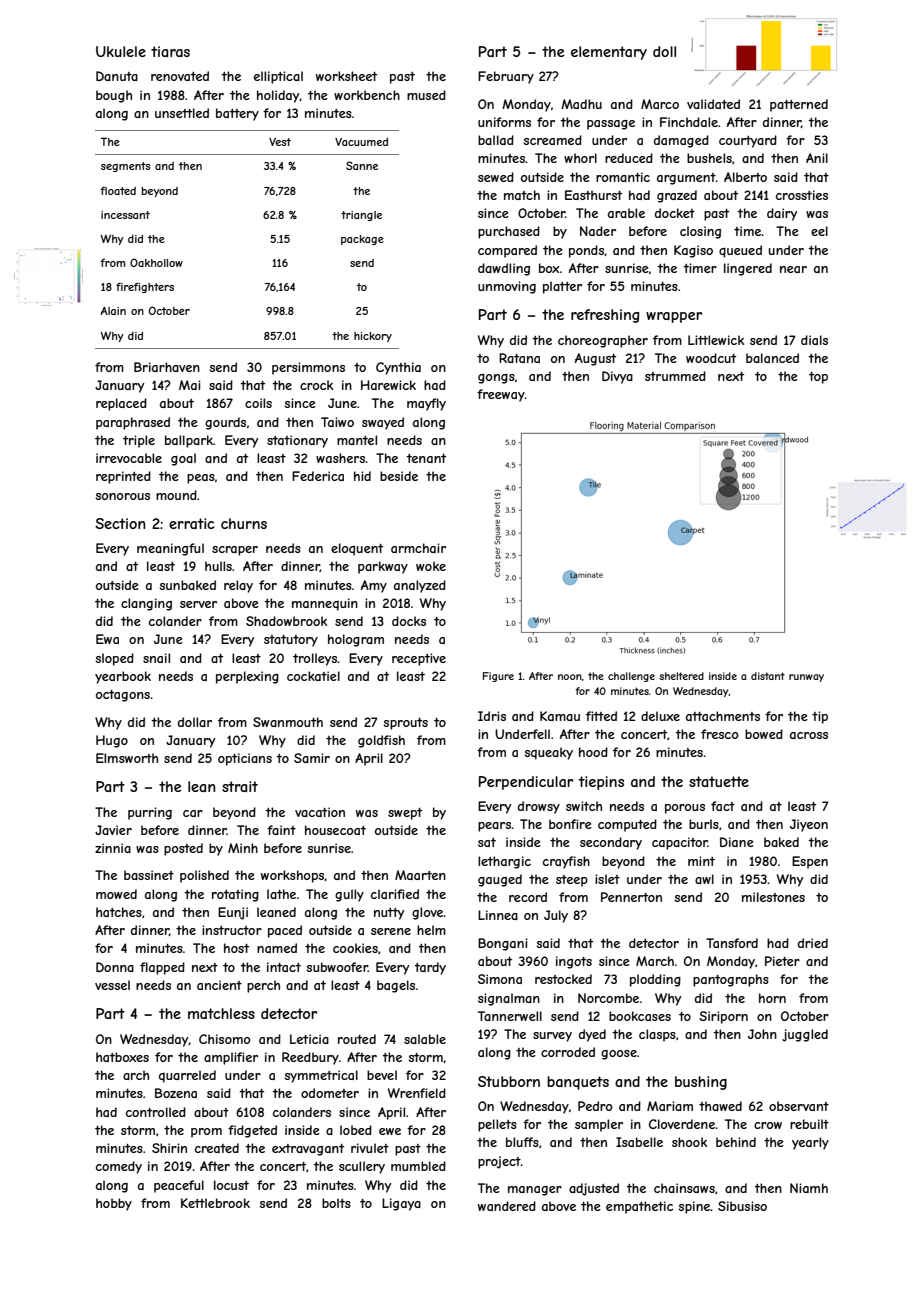 The width and height of the screenshot is (924, 1308). I want to click on balanced, so click(772, 358).
